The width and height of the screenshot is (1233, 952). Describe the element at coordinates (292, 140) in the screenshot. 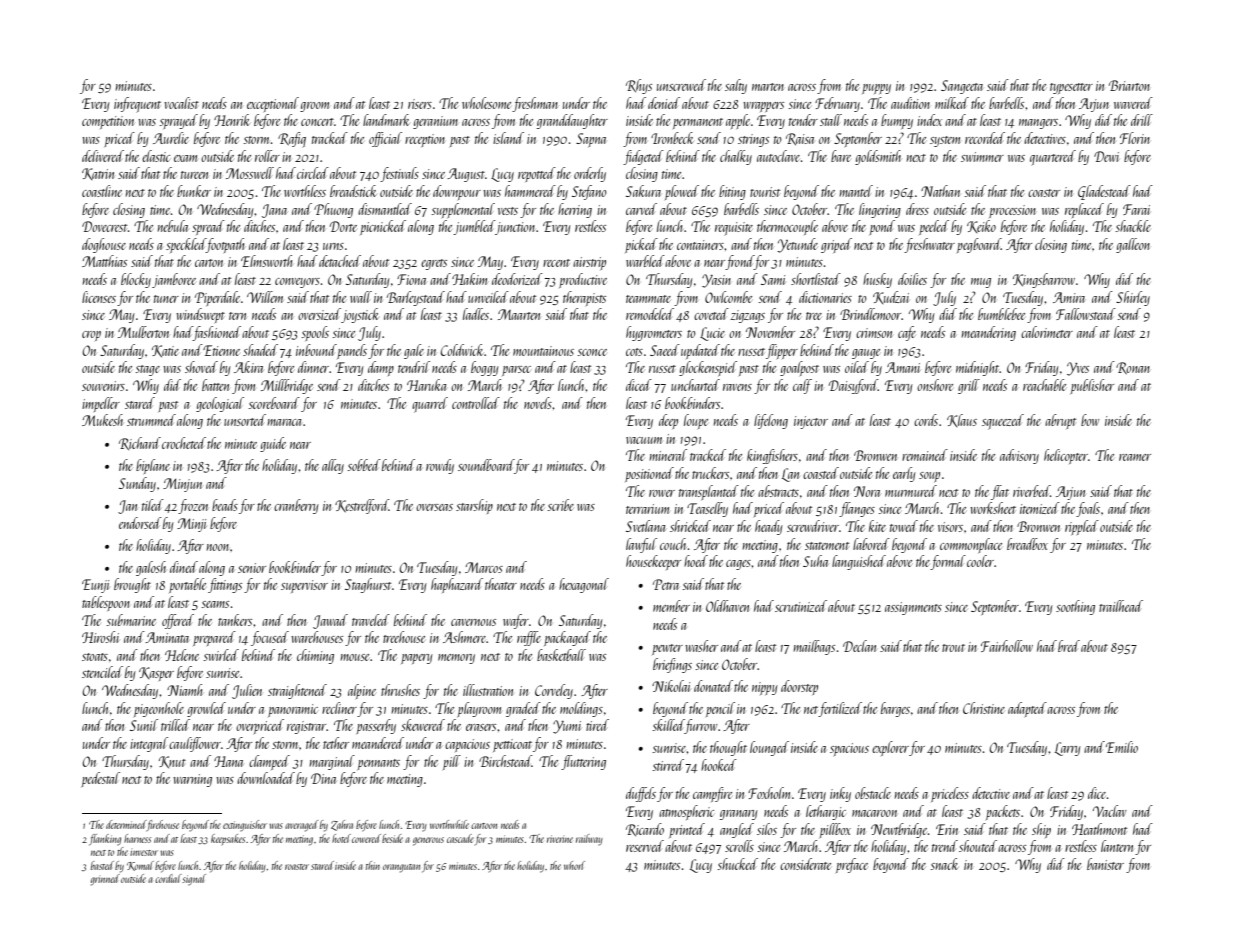

I see `Rafiq` at that location.
